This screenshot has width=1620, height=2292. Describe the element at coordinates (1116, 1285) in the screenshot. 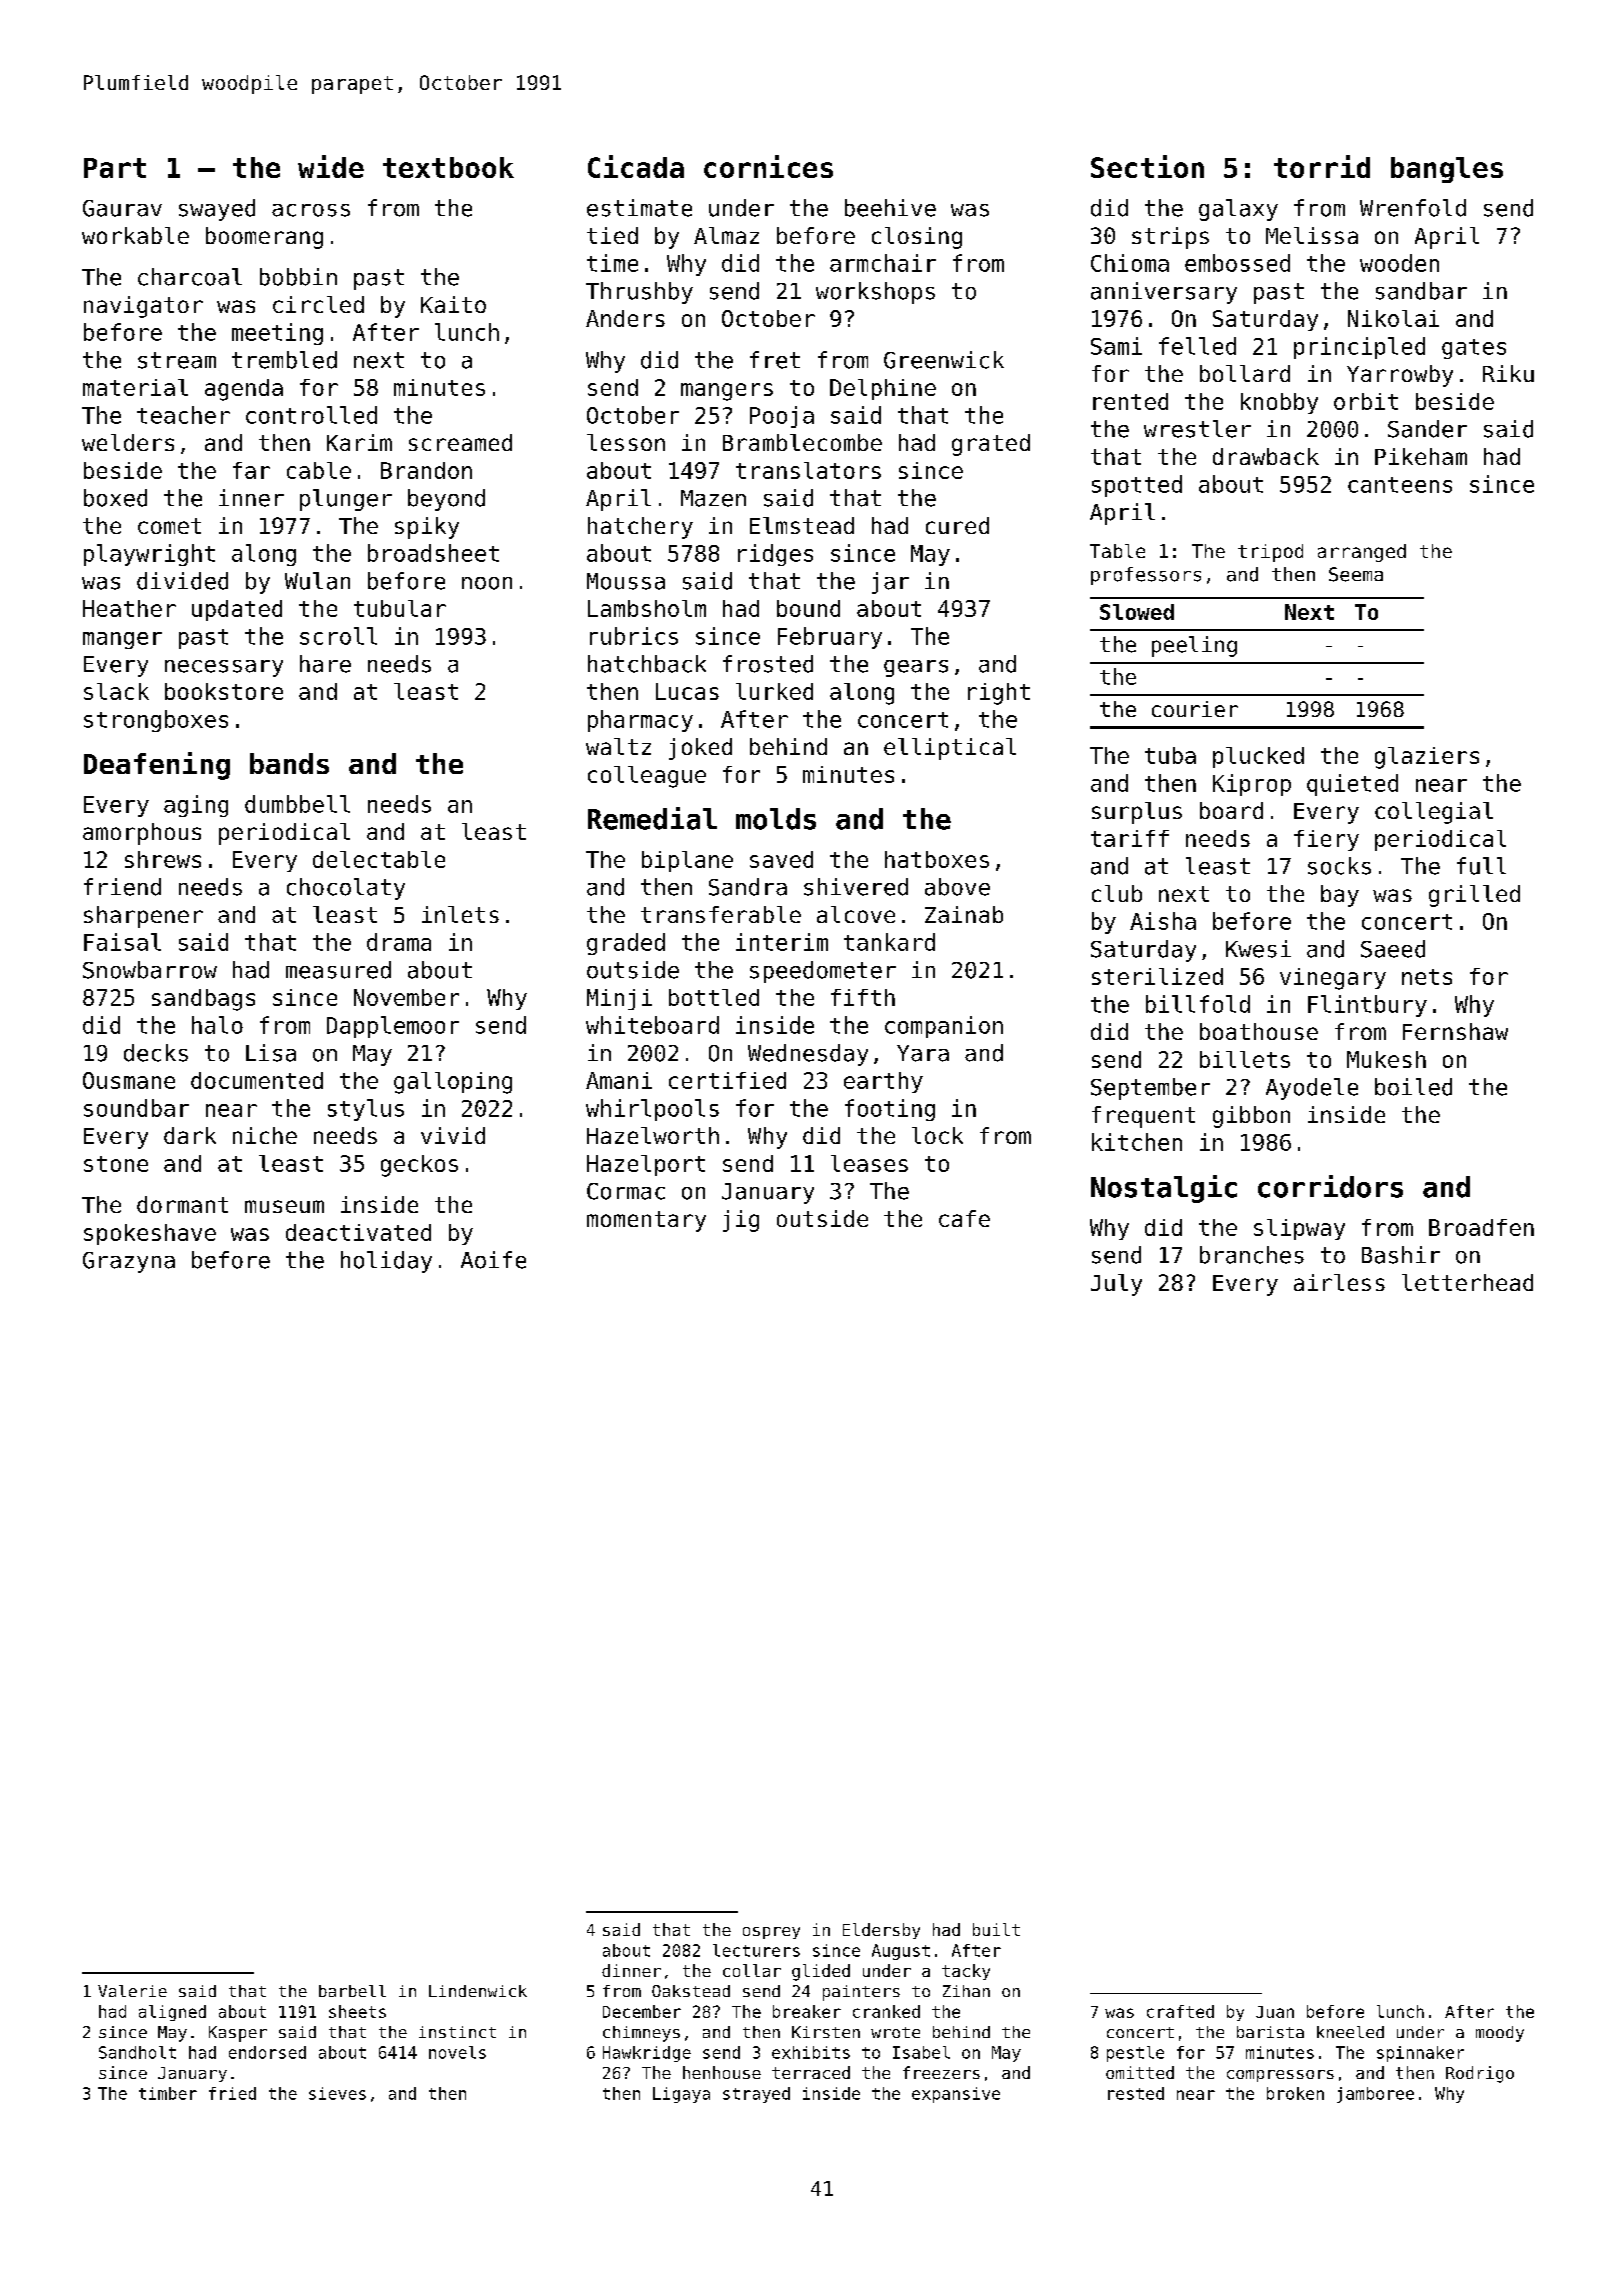

I see `July` at that location.
